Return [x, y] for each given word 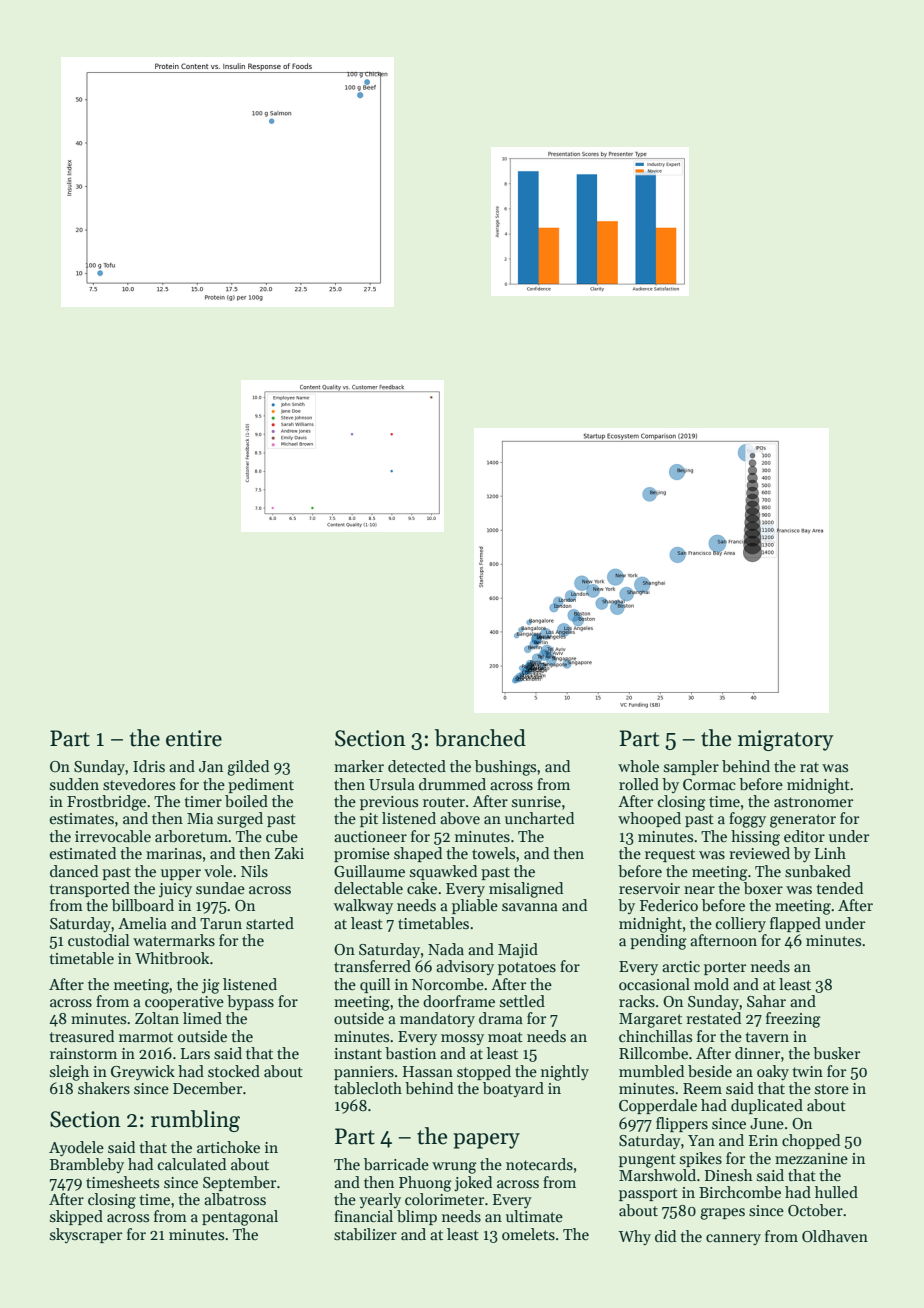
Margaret [650, 1020]
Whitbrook [172, 958]
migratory [786, 740]
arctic [681, 966]
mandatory [437, 1019]
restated [713, 1018]
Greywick [143, 1072]
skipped [76, 1217]
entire [194, 738]
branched [480, 738]
